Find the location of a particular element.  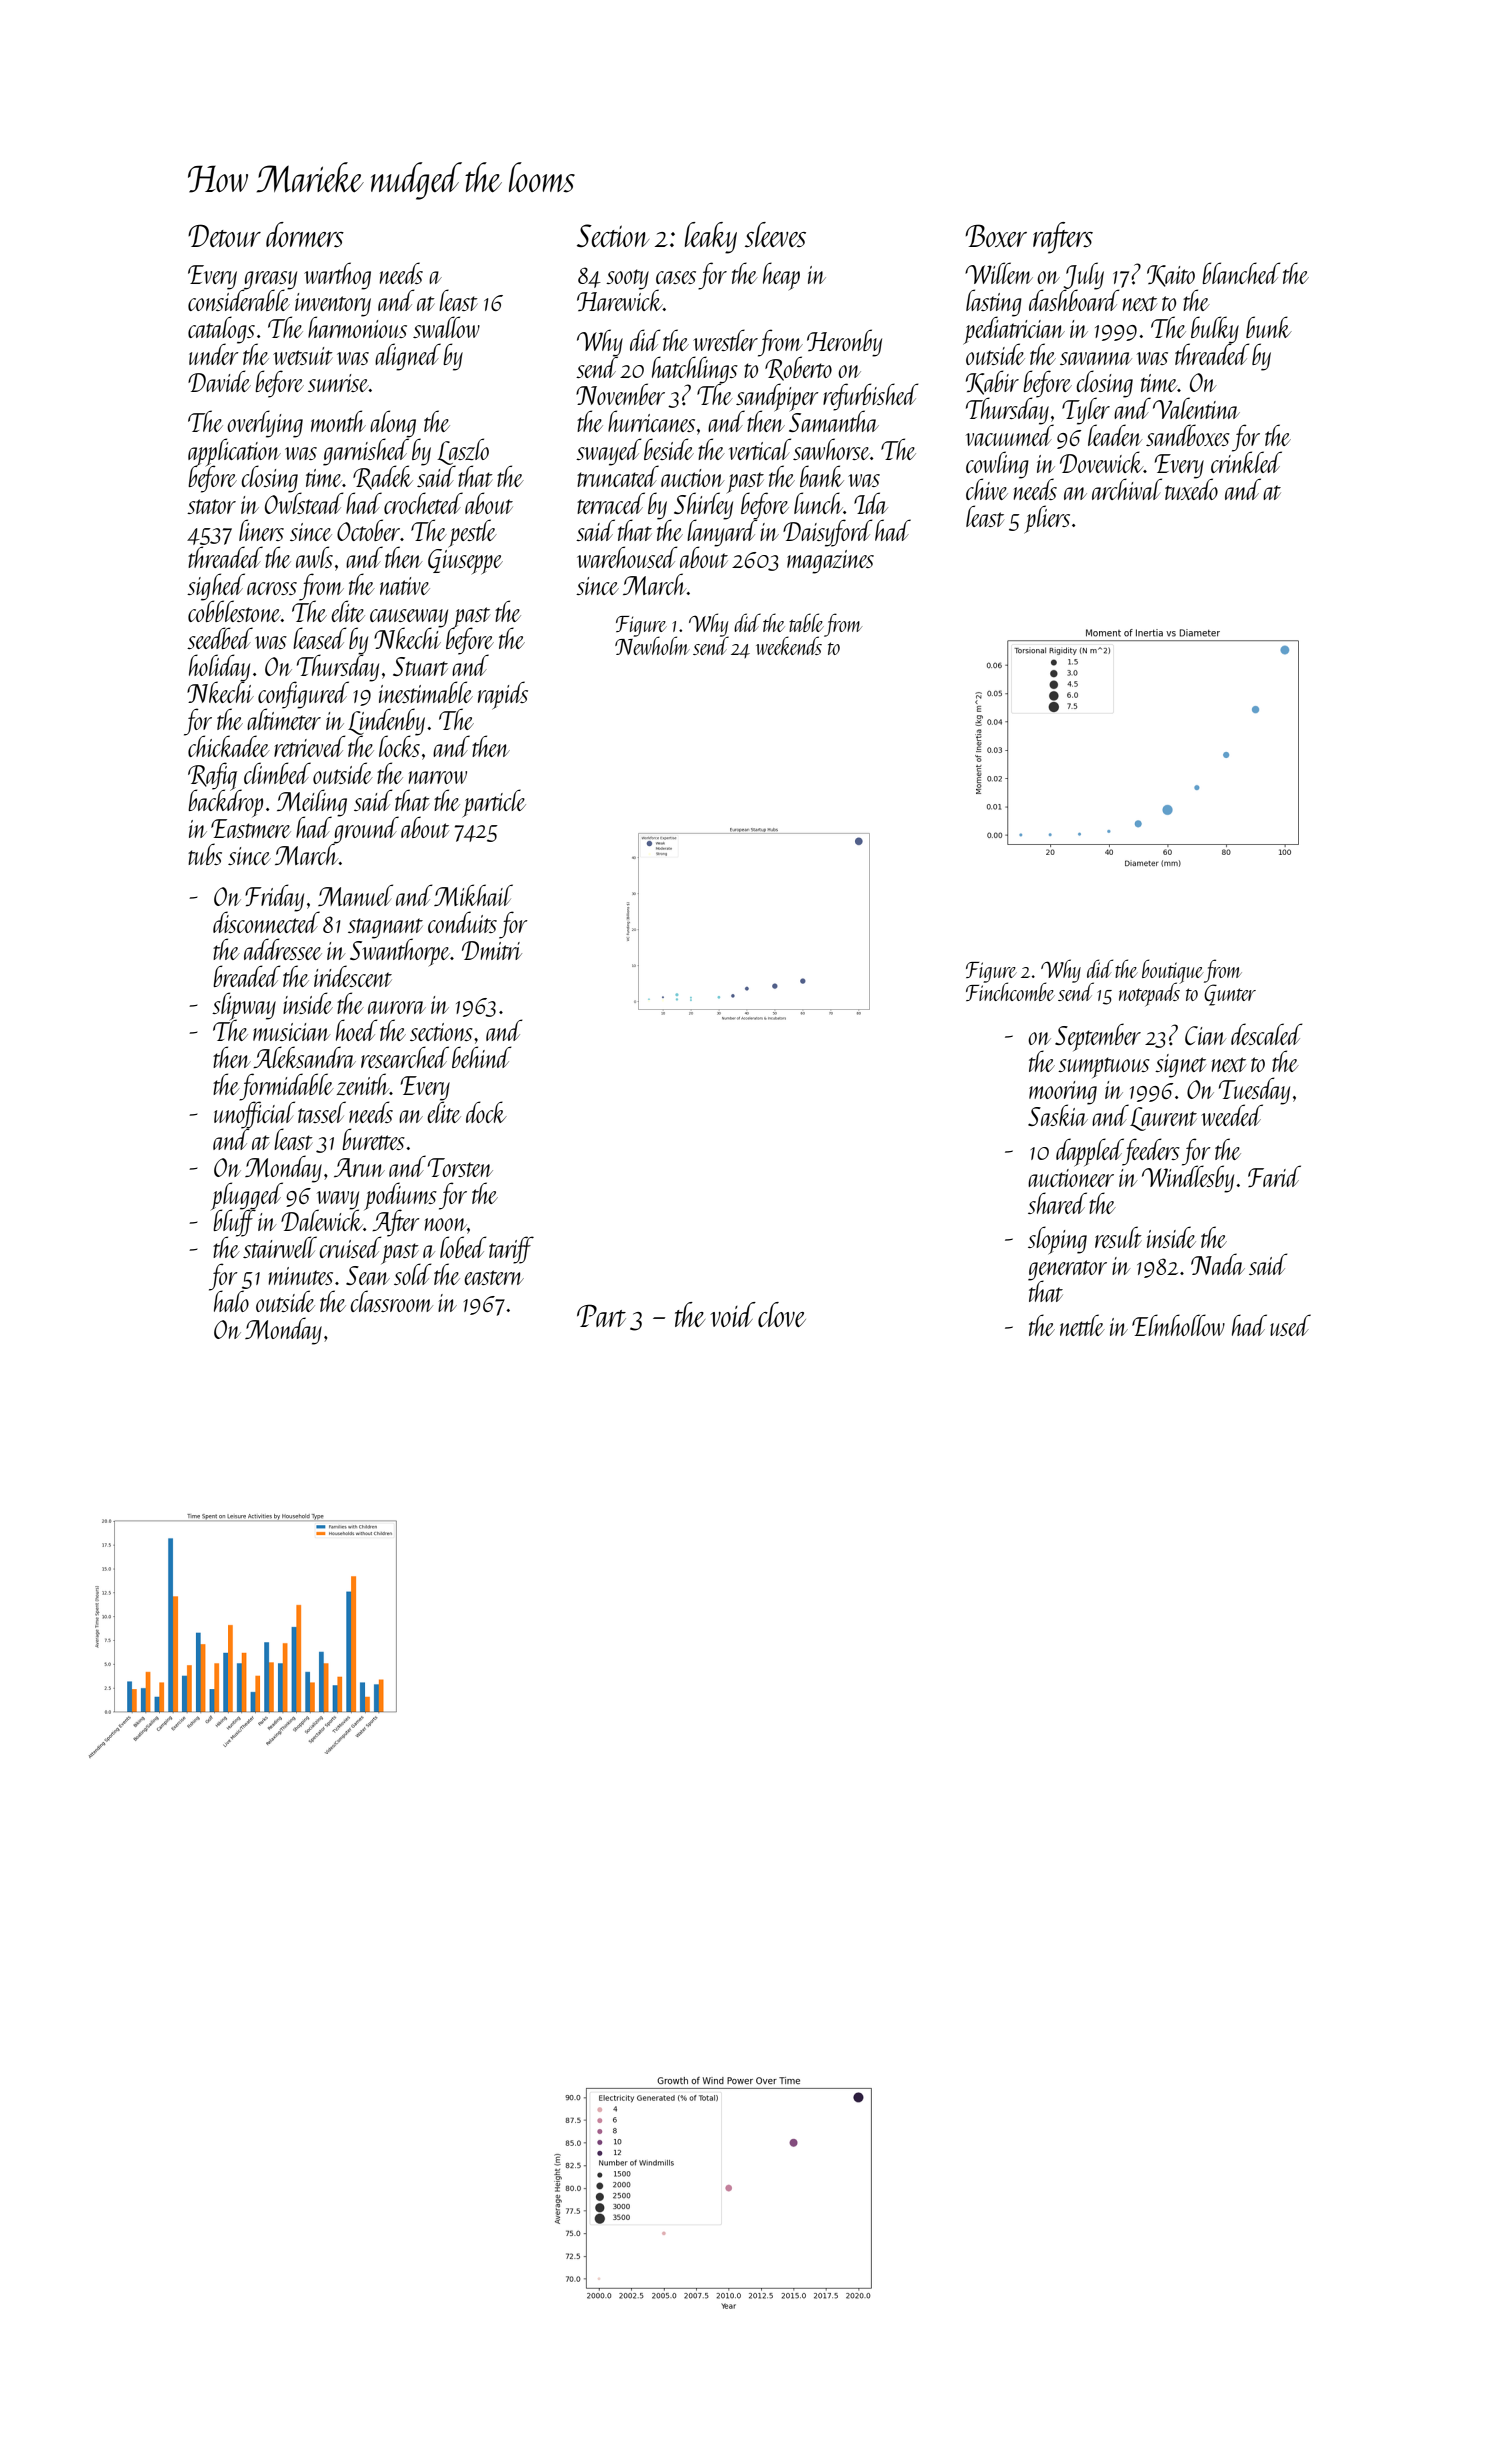

classroom is located at coordinates (391, 1301).
